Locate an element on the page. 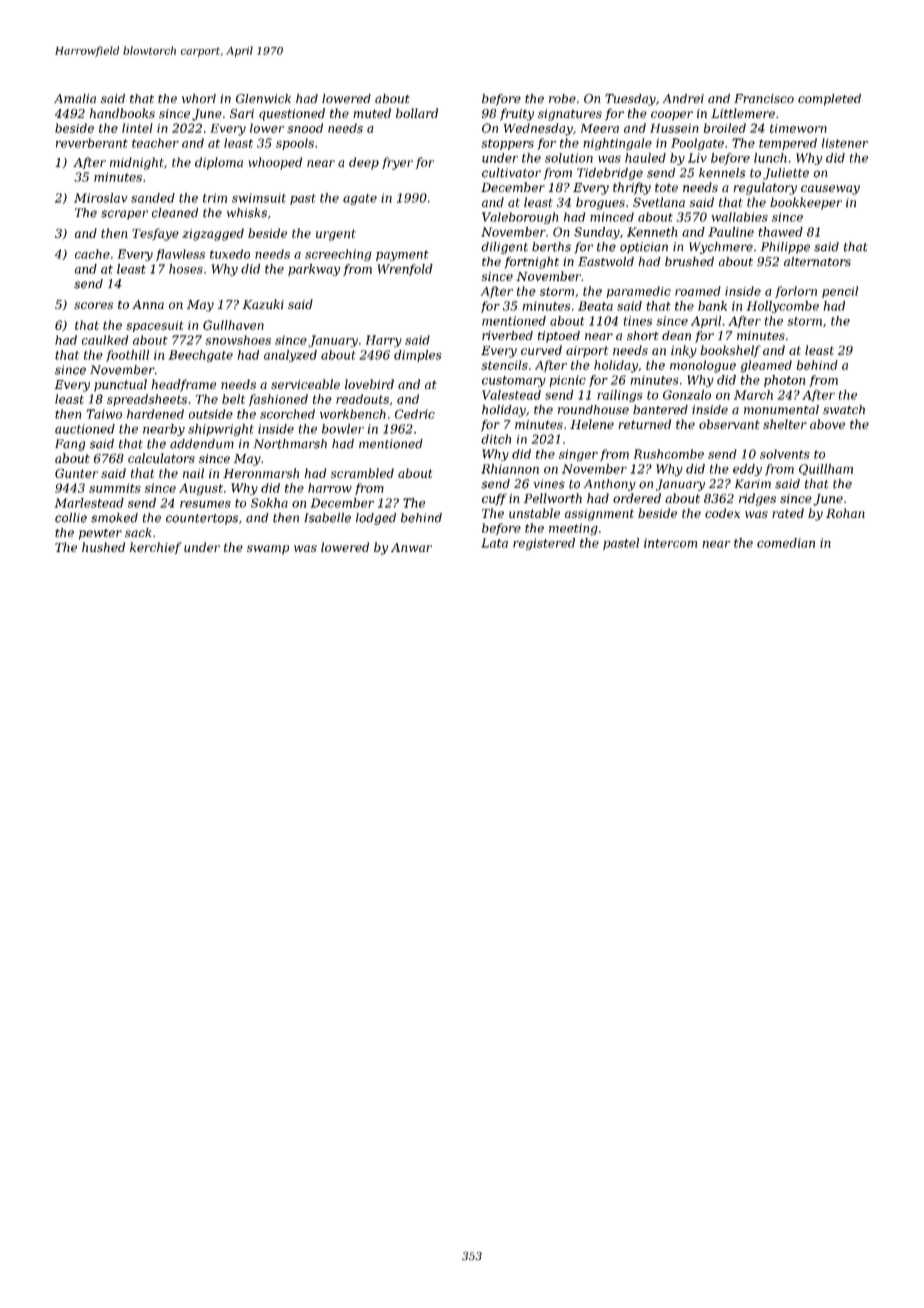 This image has height=1308, width=924. caulked is located at coordinates (105, 340).
